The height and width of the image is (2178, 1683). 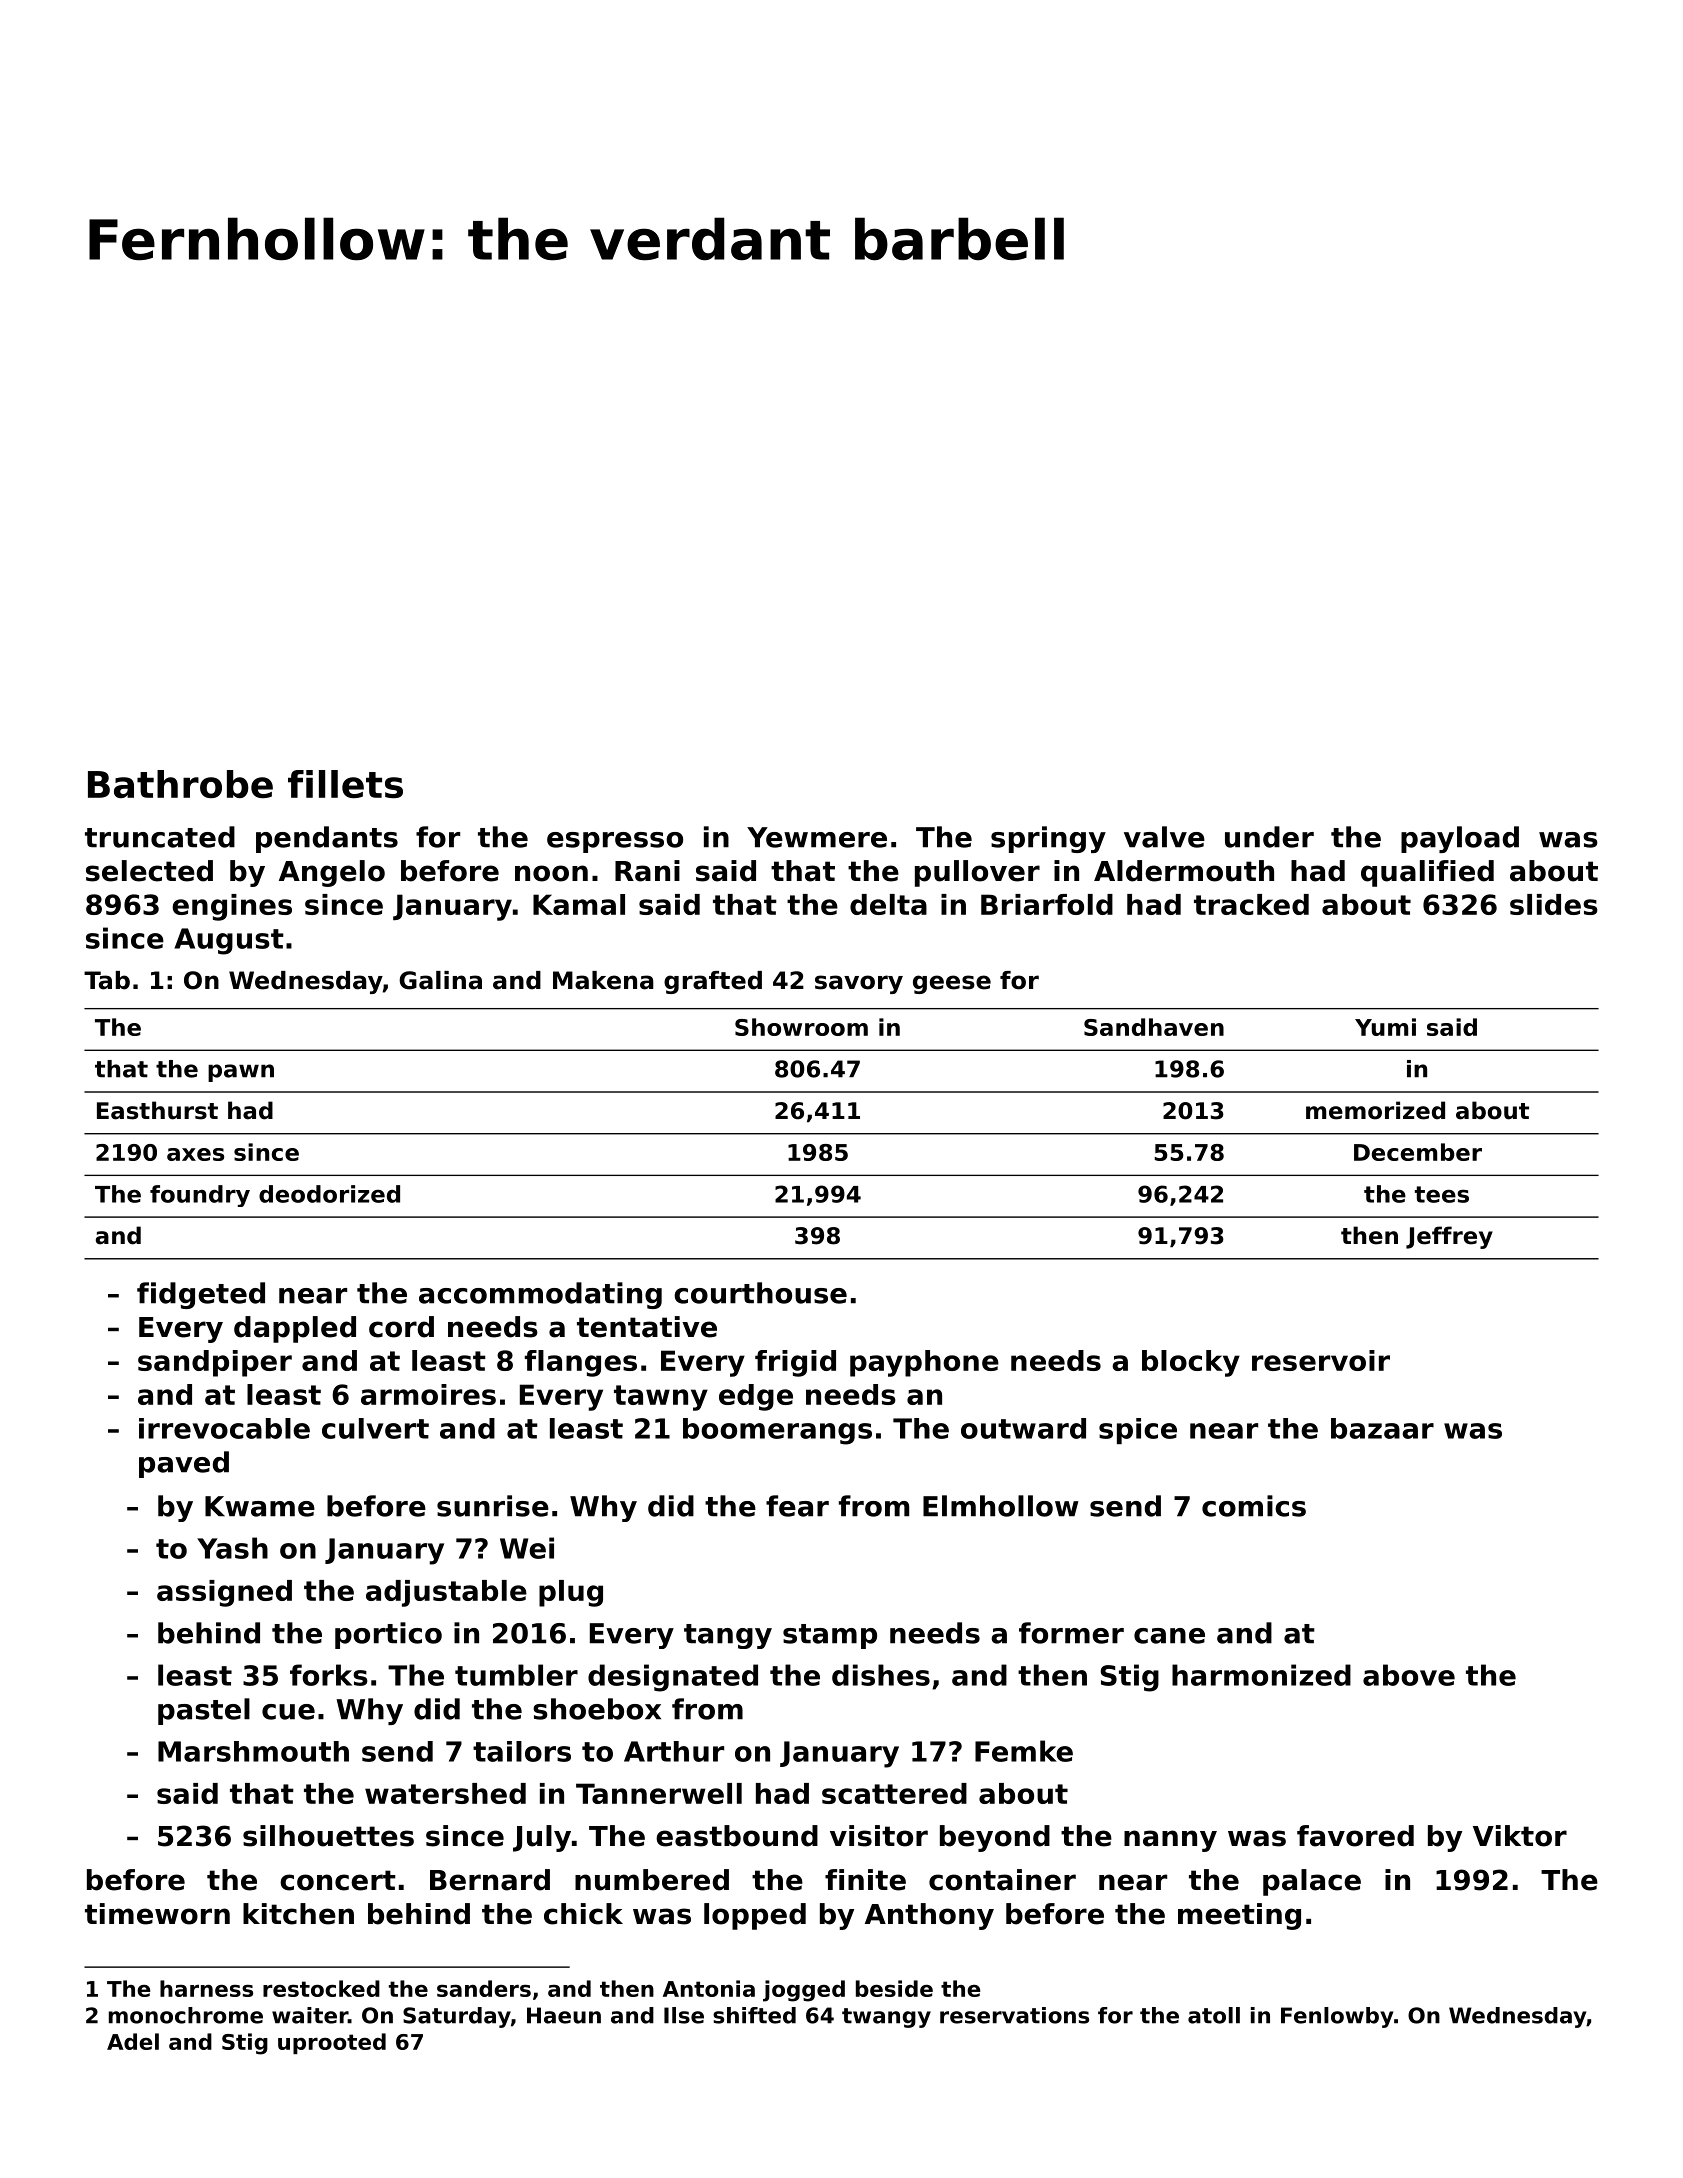 What do you see at coordinates (1460, 839) in the image?
I see `payload` at bounding box center [1460, 839].
